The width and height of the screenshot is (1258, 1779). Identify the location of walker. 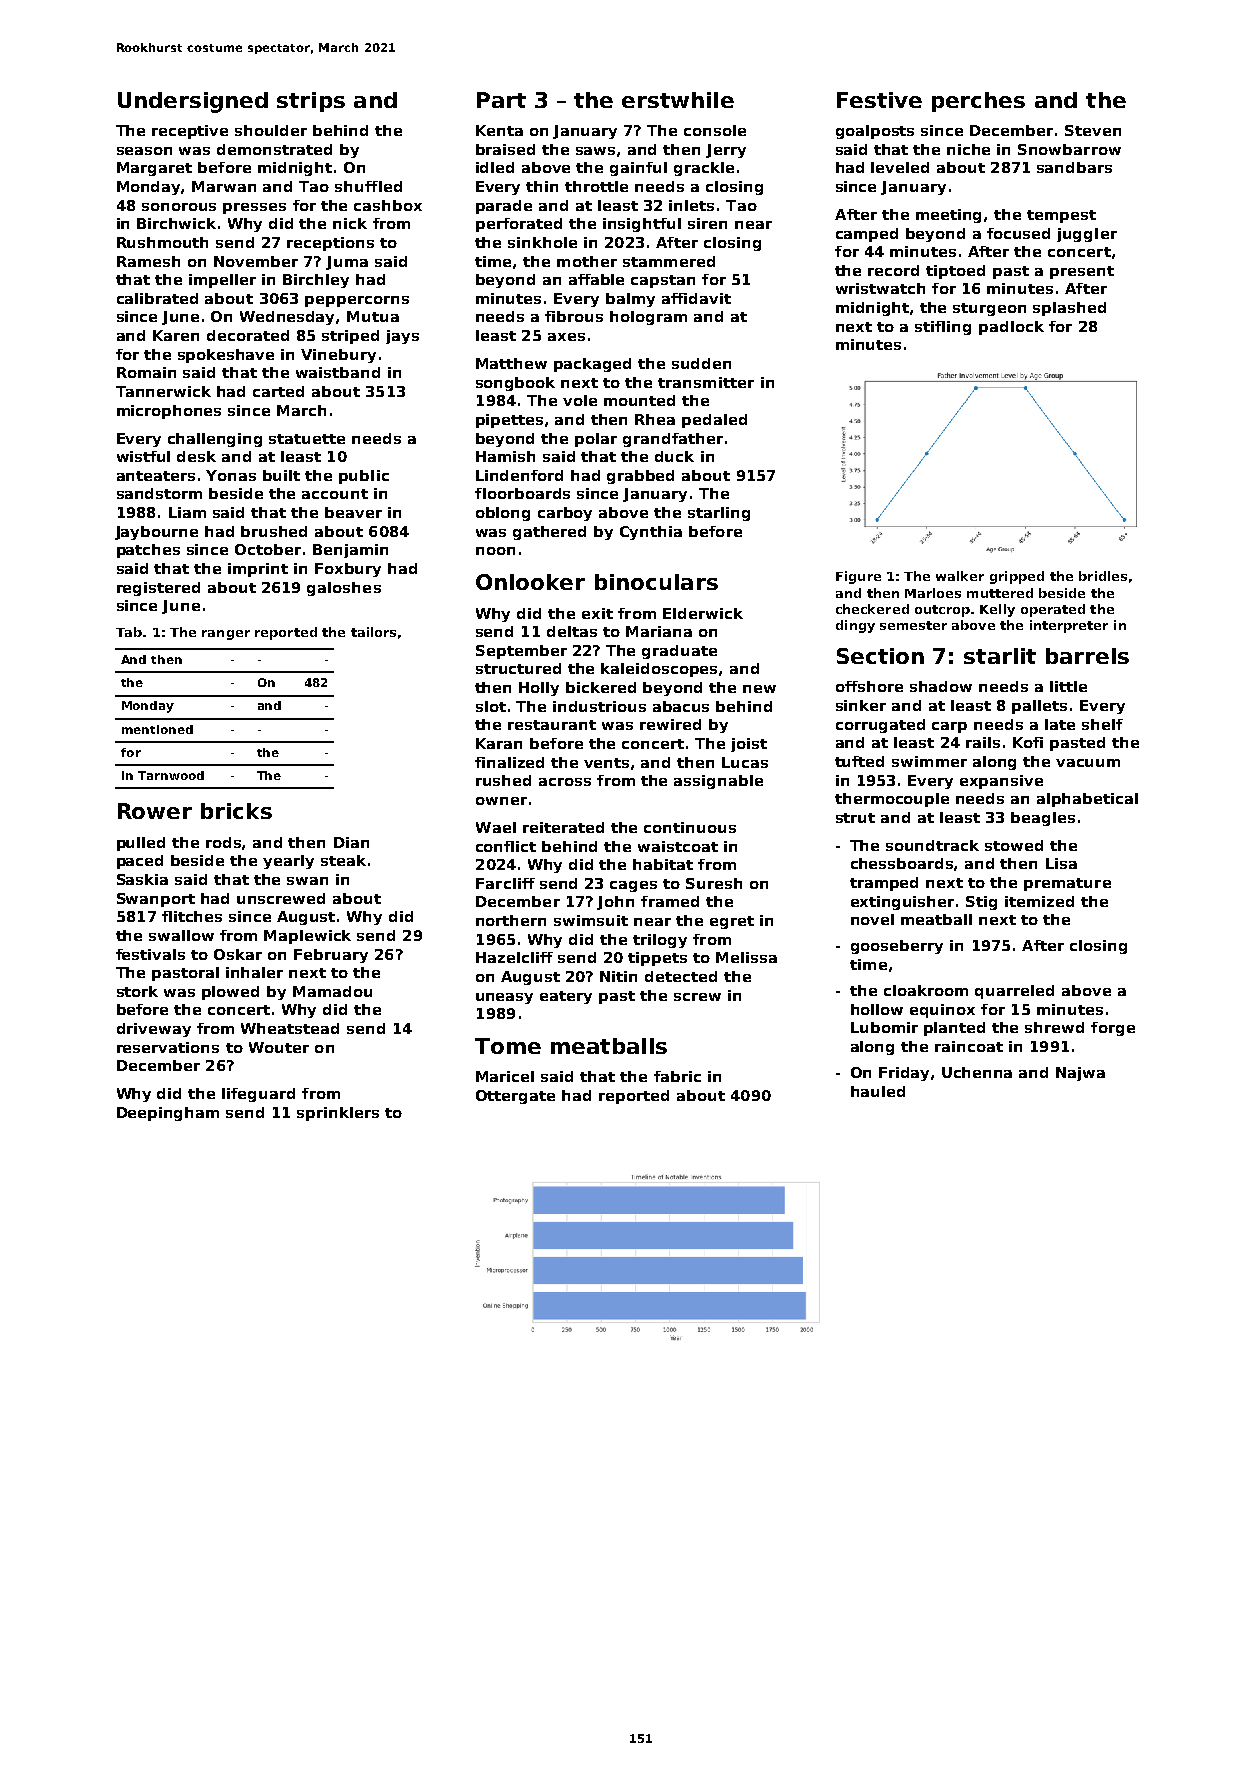
(960, 576).
